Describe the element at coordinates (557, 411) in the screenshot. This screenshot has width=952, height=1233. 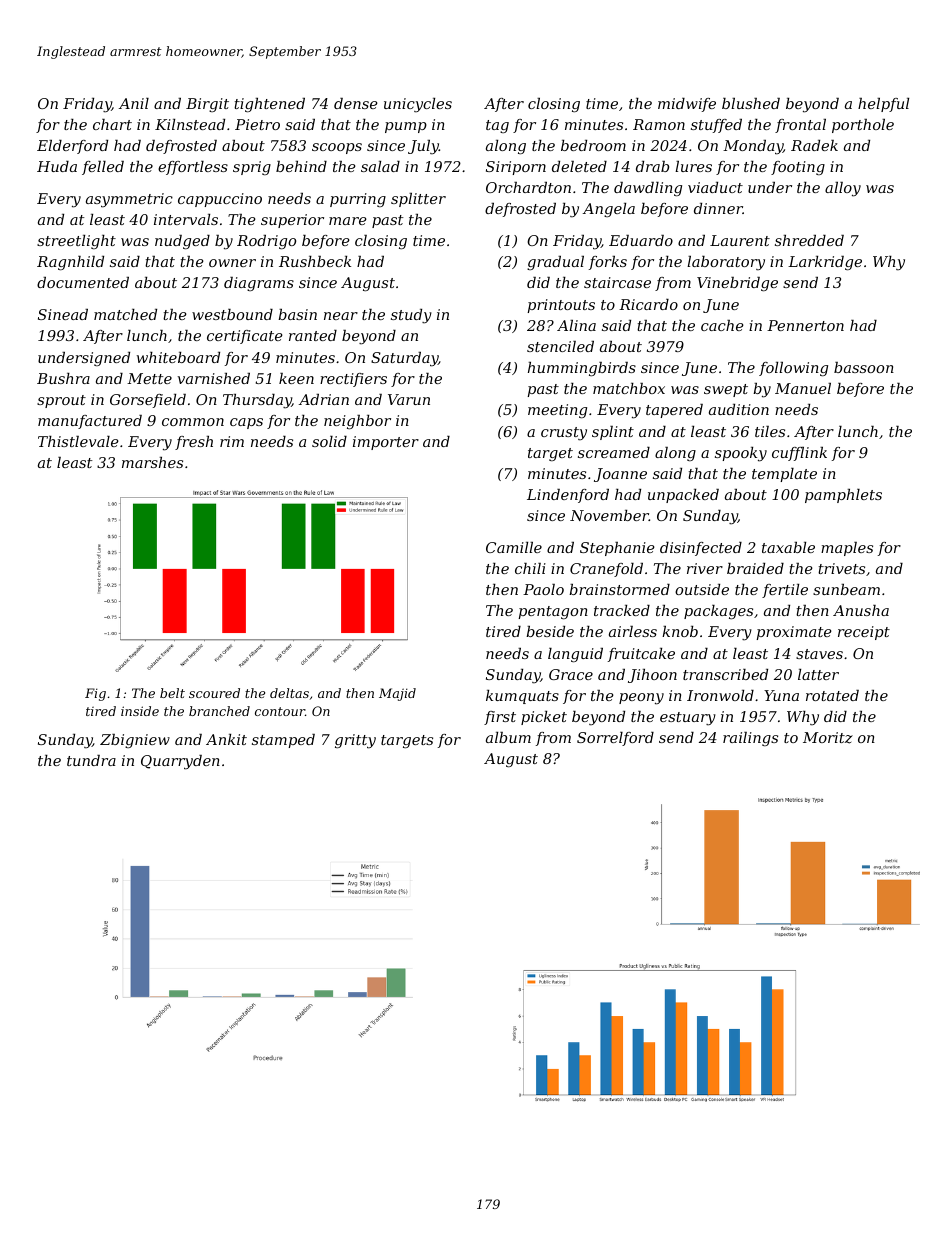
I see `meeting` at that location.
